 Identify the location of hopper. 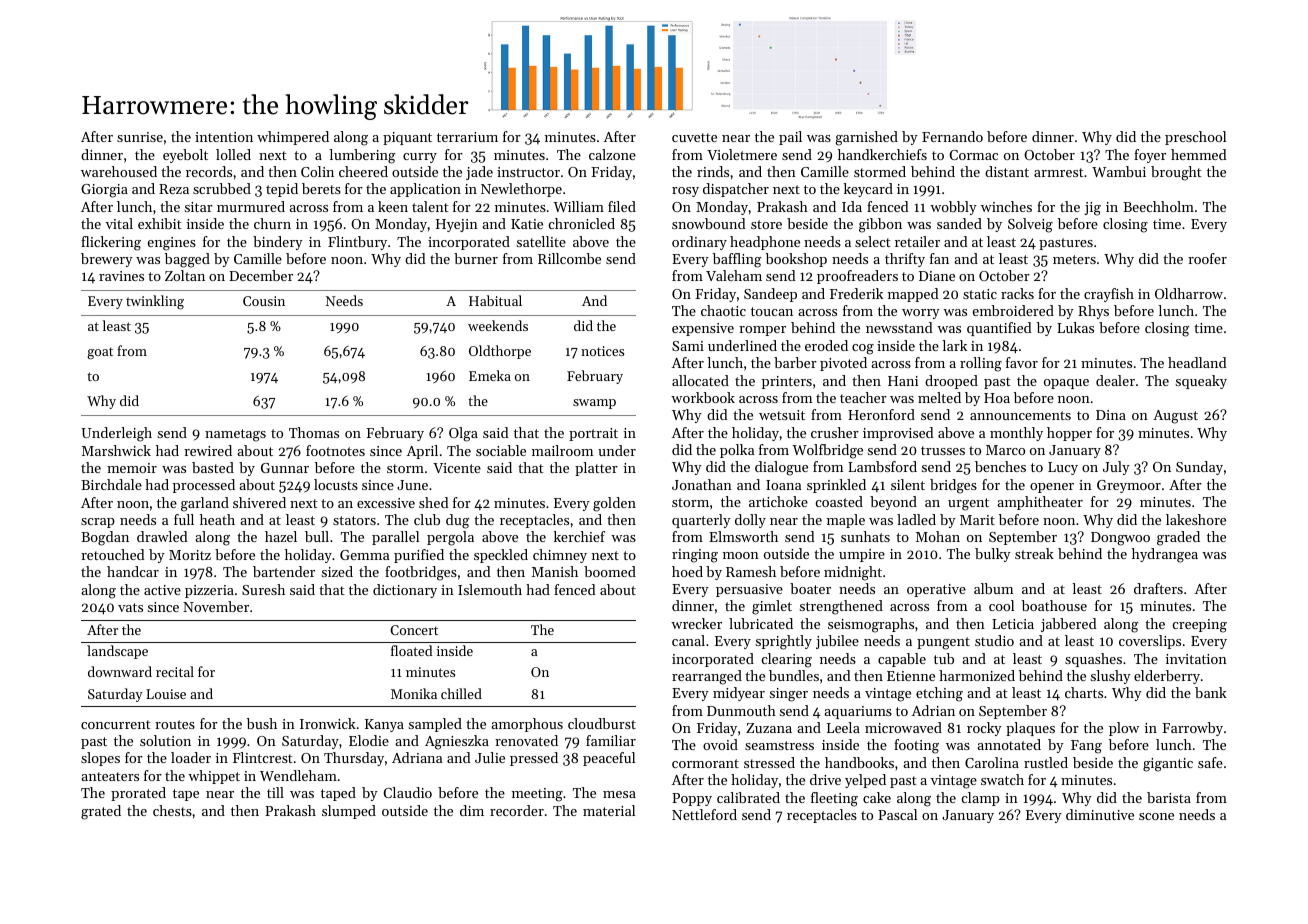
(1069, 434).
